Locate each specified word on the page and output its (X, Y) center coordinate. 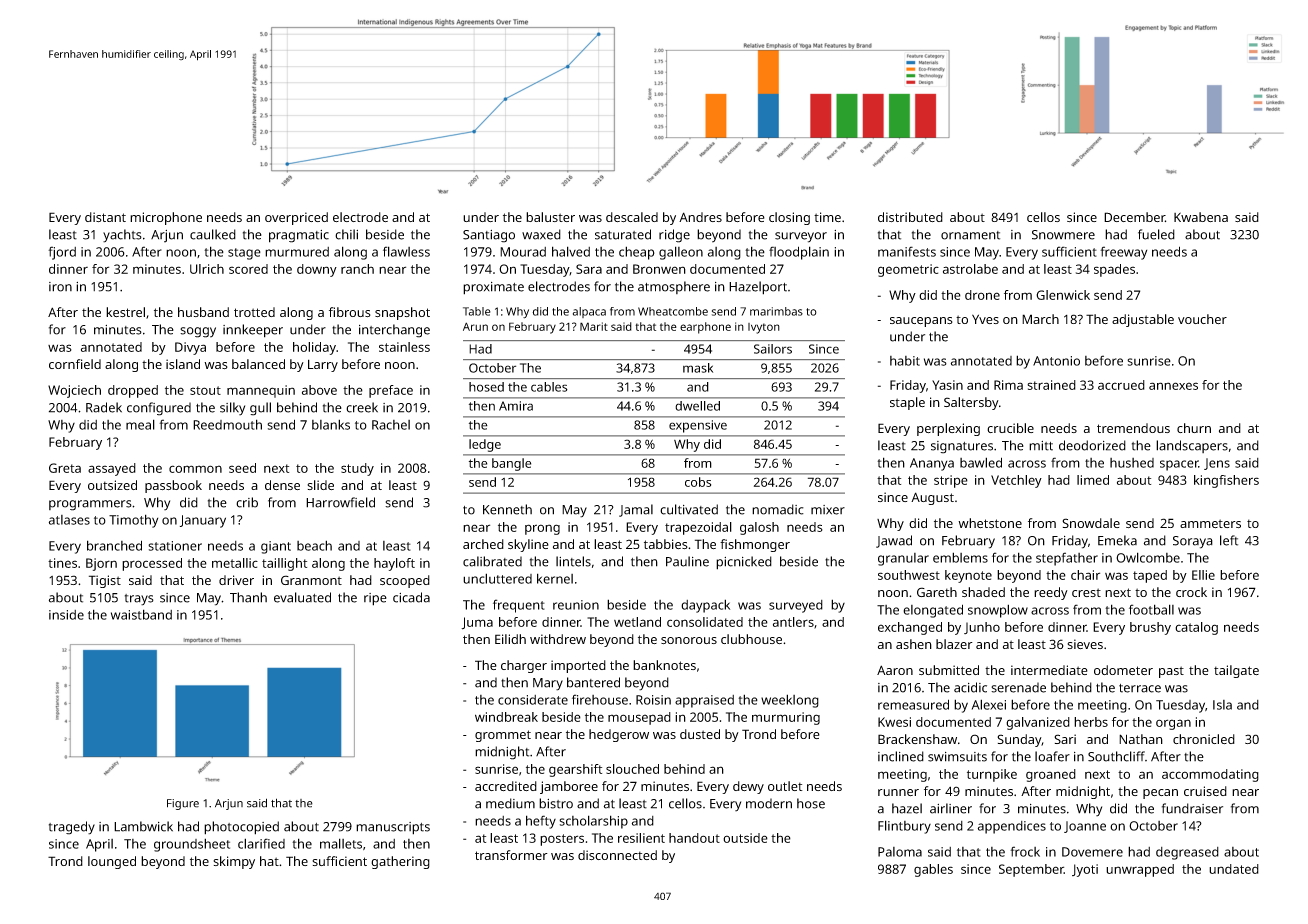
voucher (1202, 319)
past (1171, 672)
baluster (550, 217)
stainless (404, 347)
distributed (910, 217)
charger (524, 666)
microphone (166, 218)
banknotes (664, 665)
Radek (104, 407)
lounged (112, 862)
